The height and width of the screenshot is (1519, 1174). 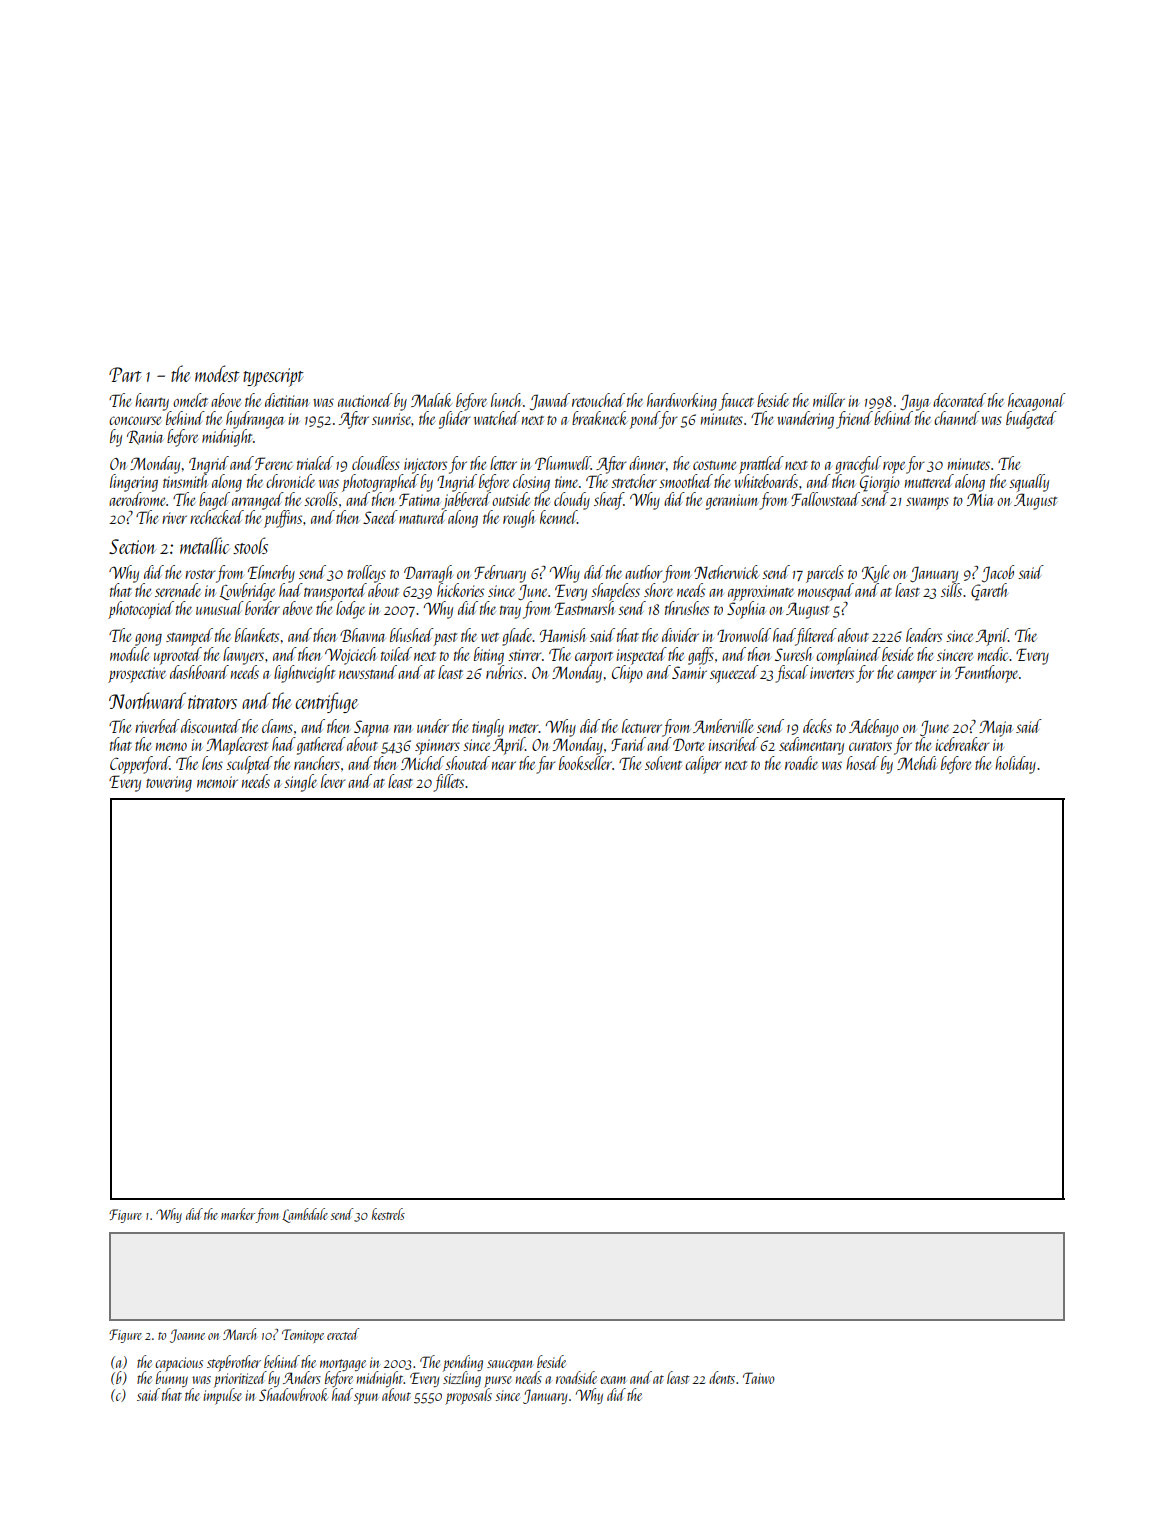 What do you see at coordinates (217, 373) in the screenshot?
I see `modest` at bounding box center [217, 373].
